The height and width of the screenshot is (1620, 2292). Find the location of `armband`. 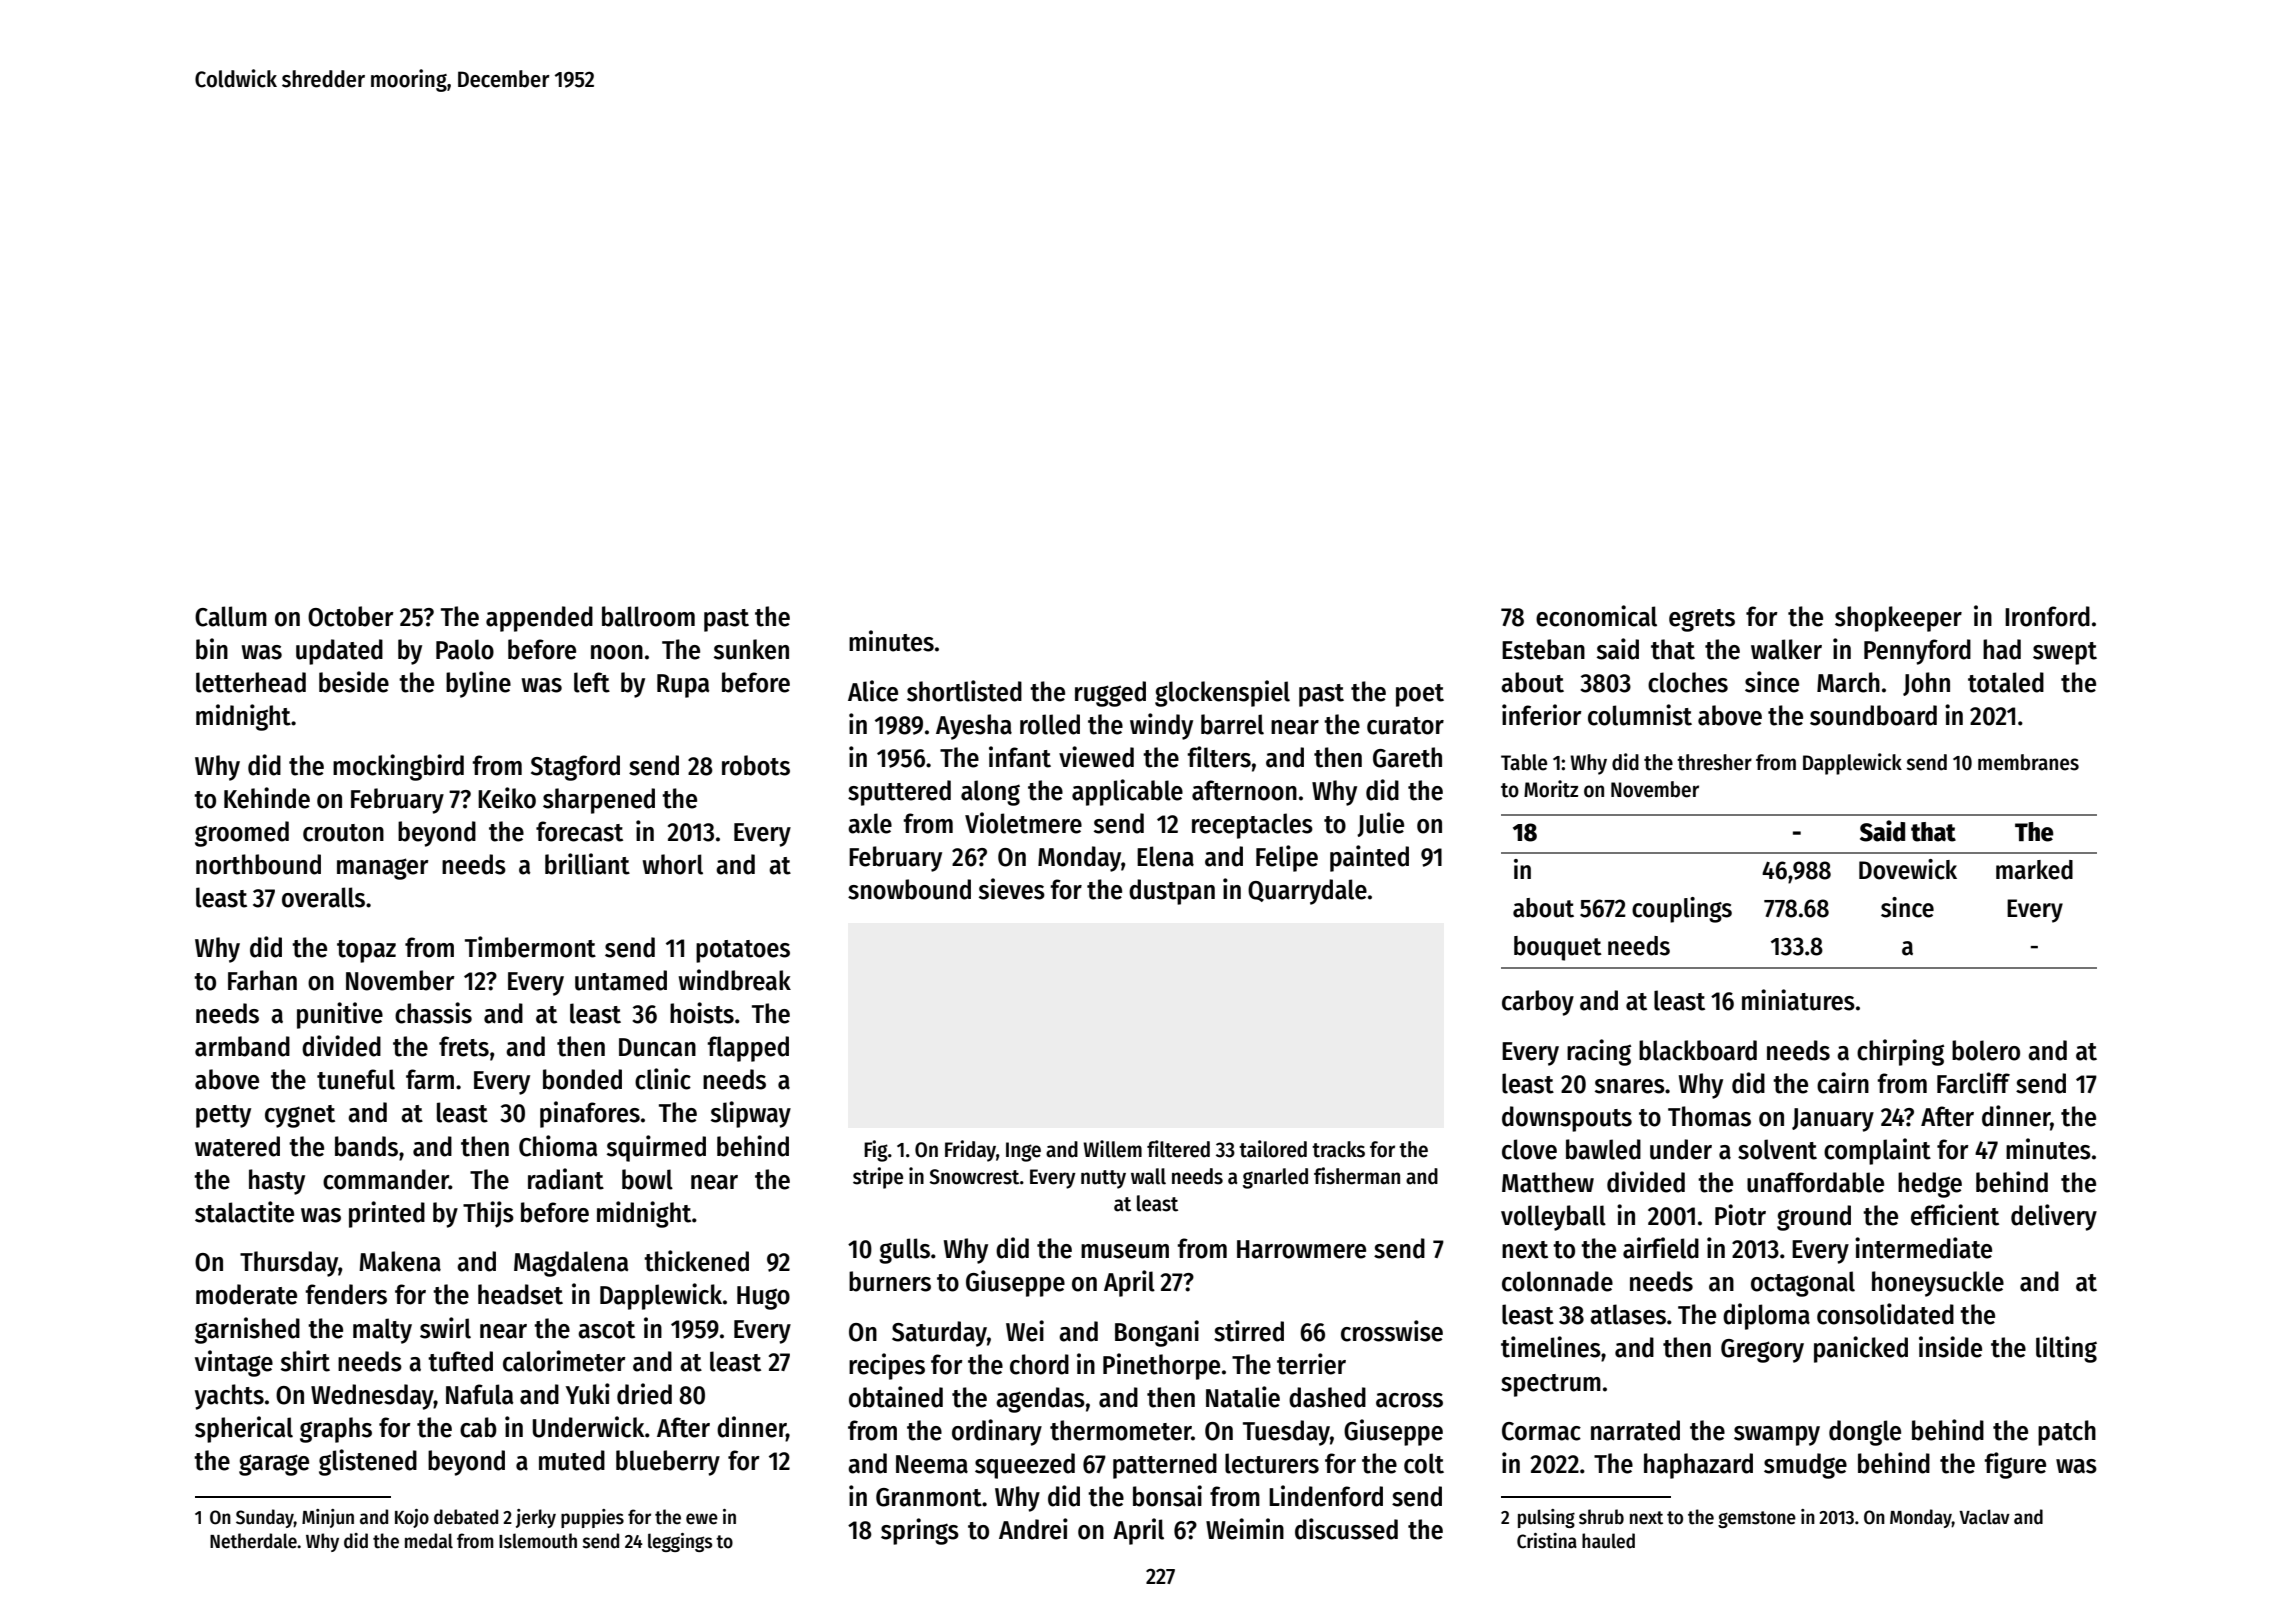

armband is located at coordinates (242, 1046).
